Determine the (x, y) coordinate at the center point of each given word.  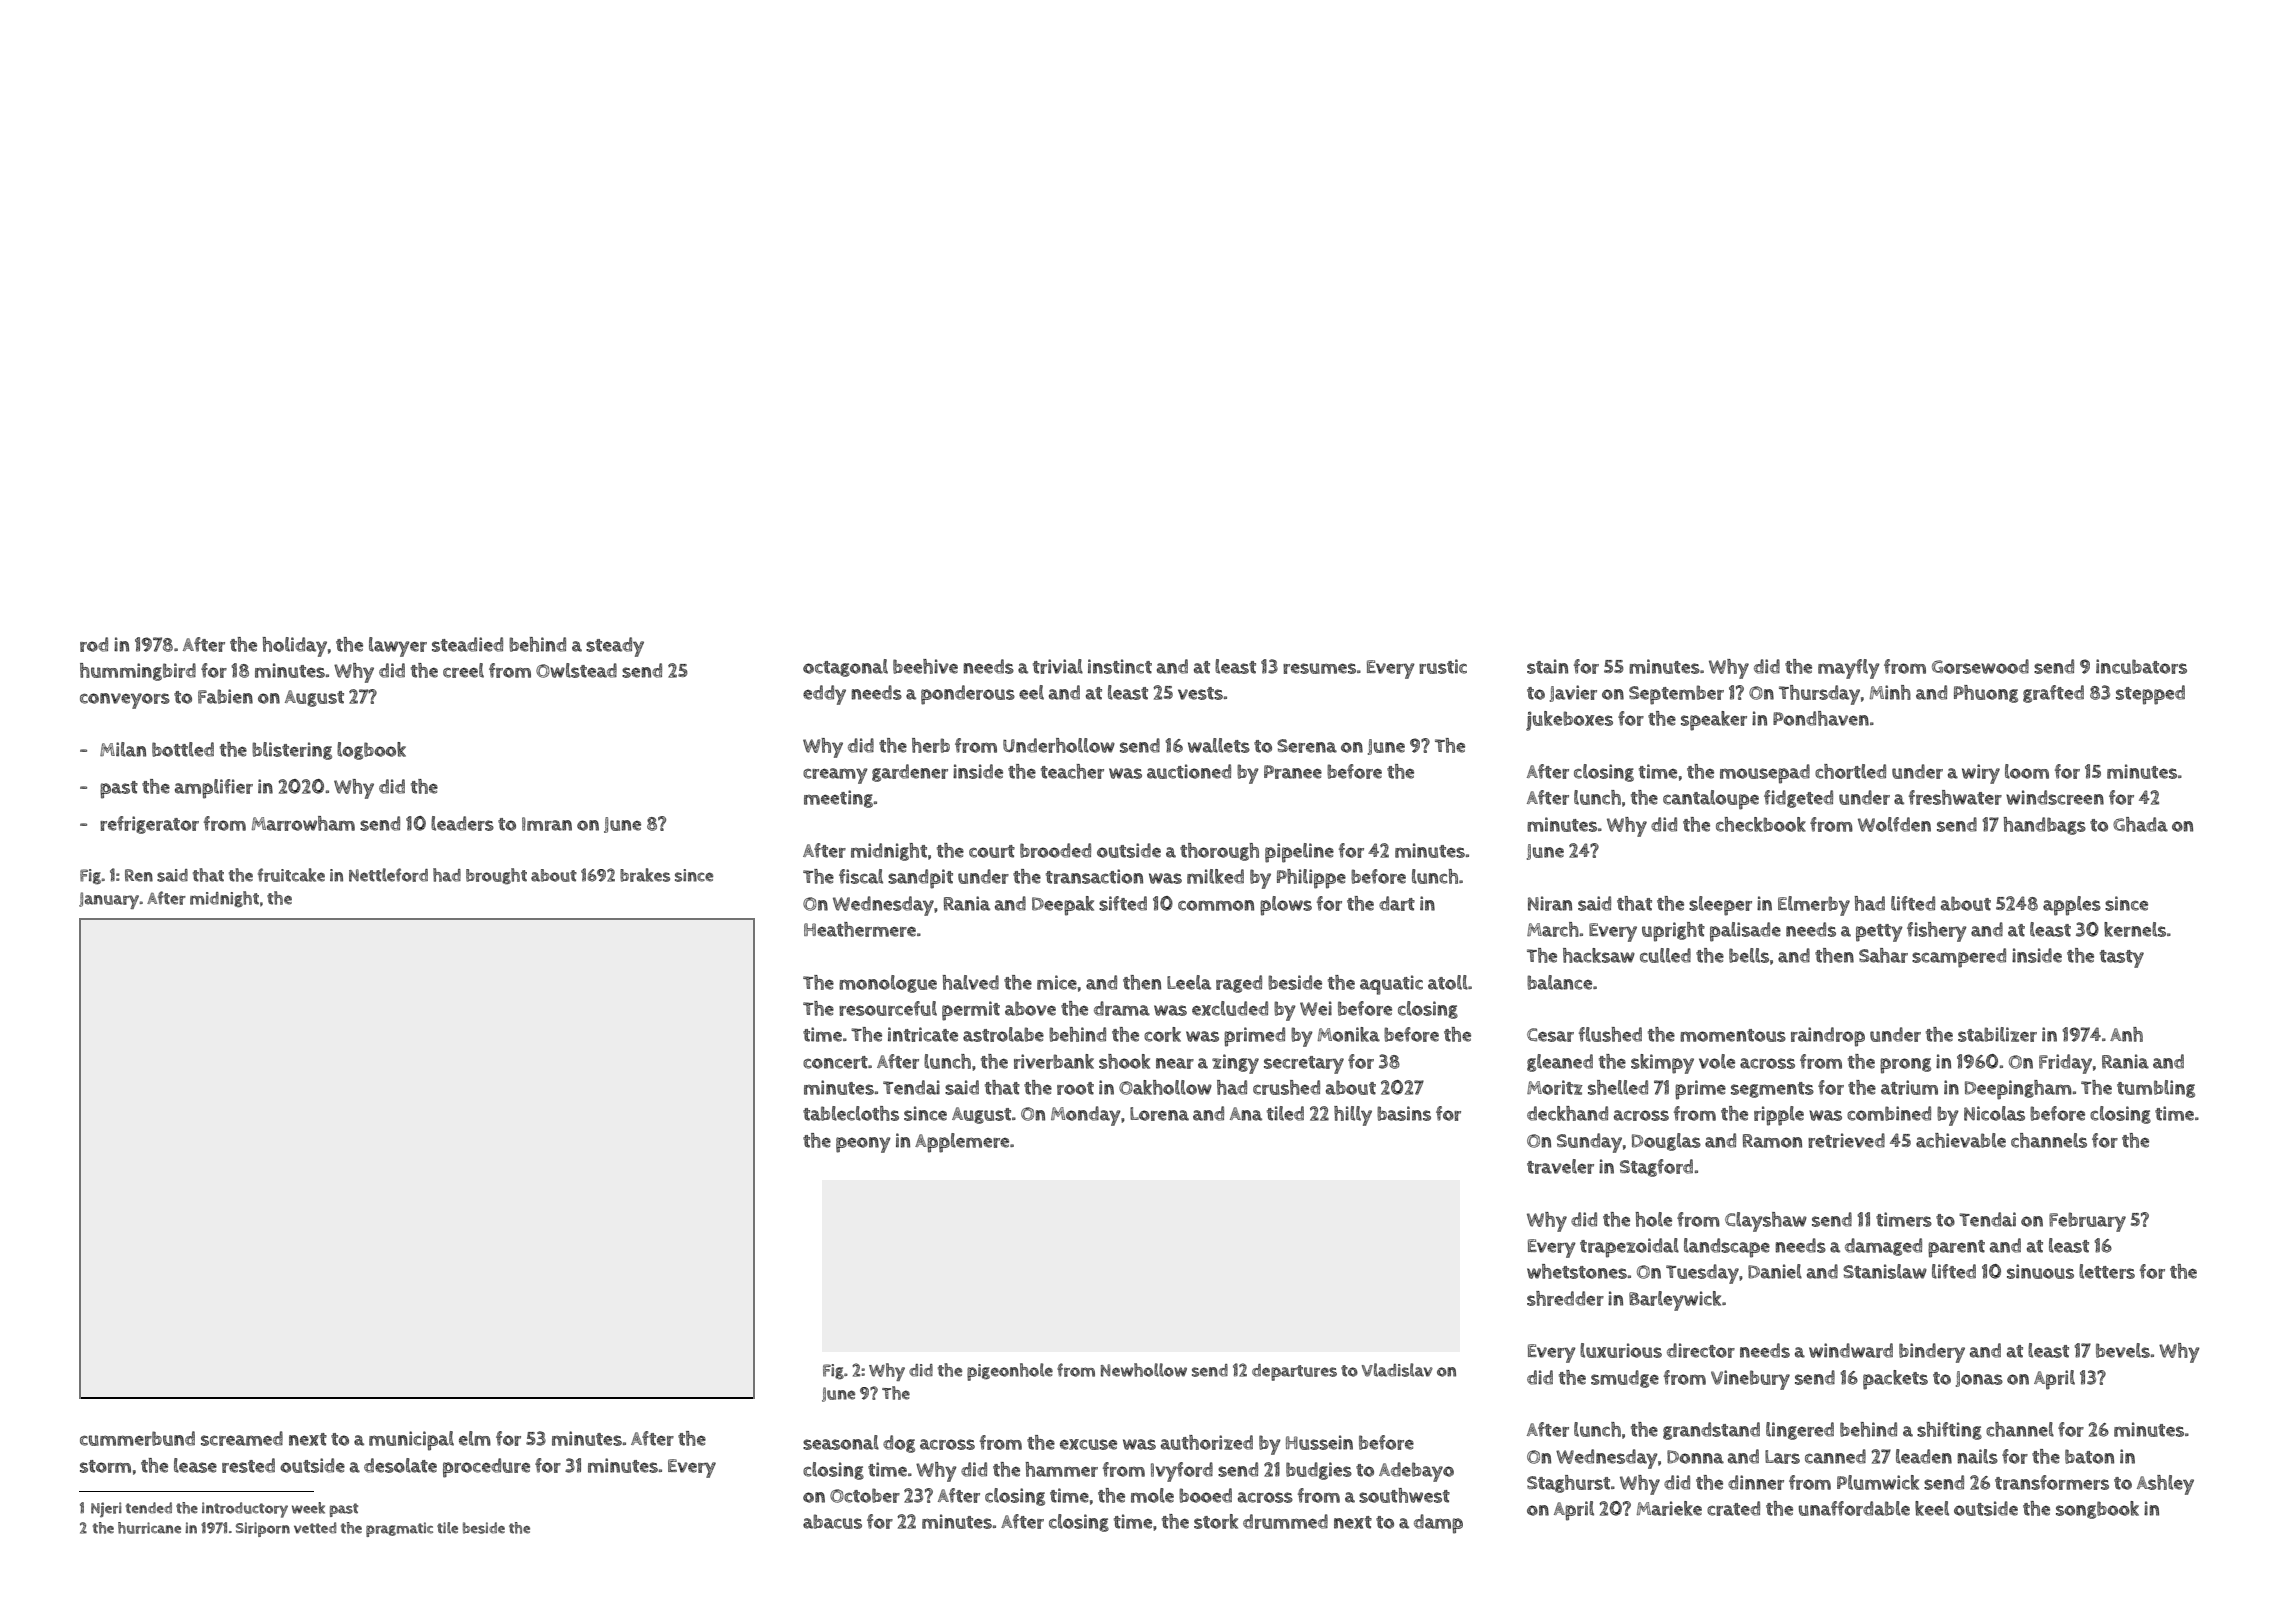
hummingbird (138, 672)
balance (1559, 982)
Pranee (1293, 772)
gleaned (1560, 1063)
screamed (242, 1438)
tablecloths (851, 1113)
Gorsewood (1980, 666)
